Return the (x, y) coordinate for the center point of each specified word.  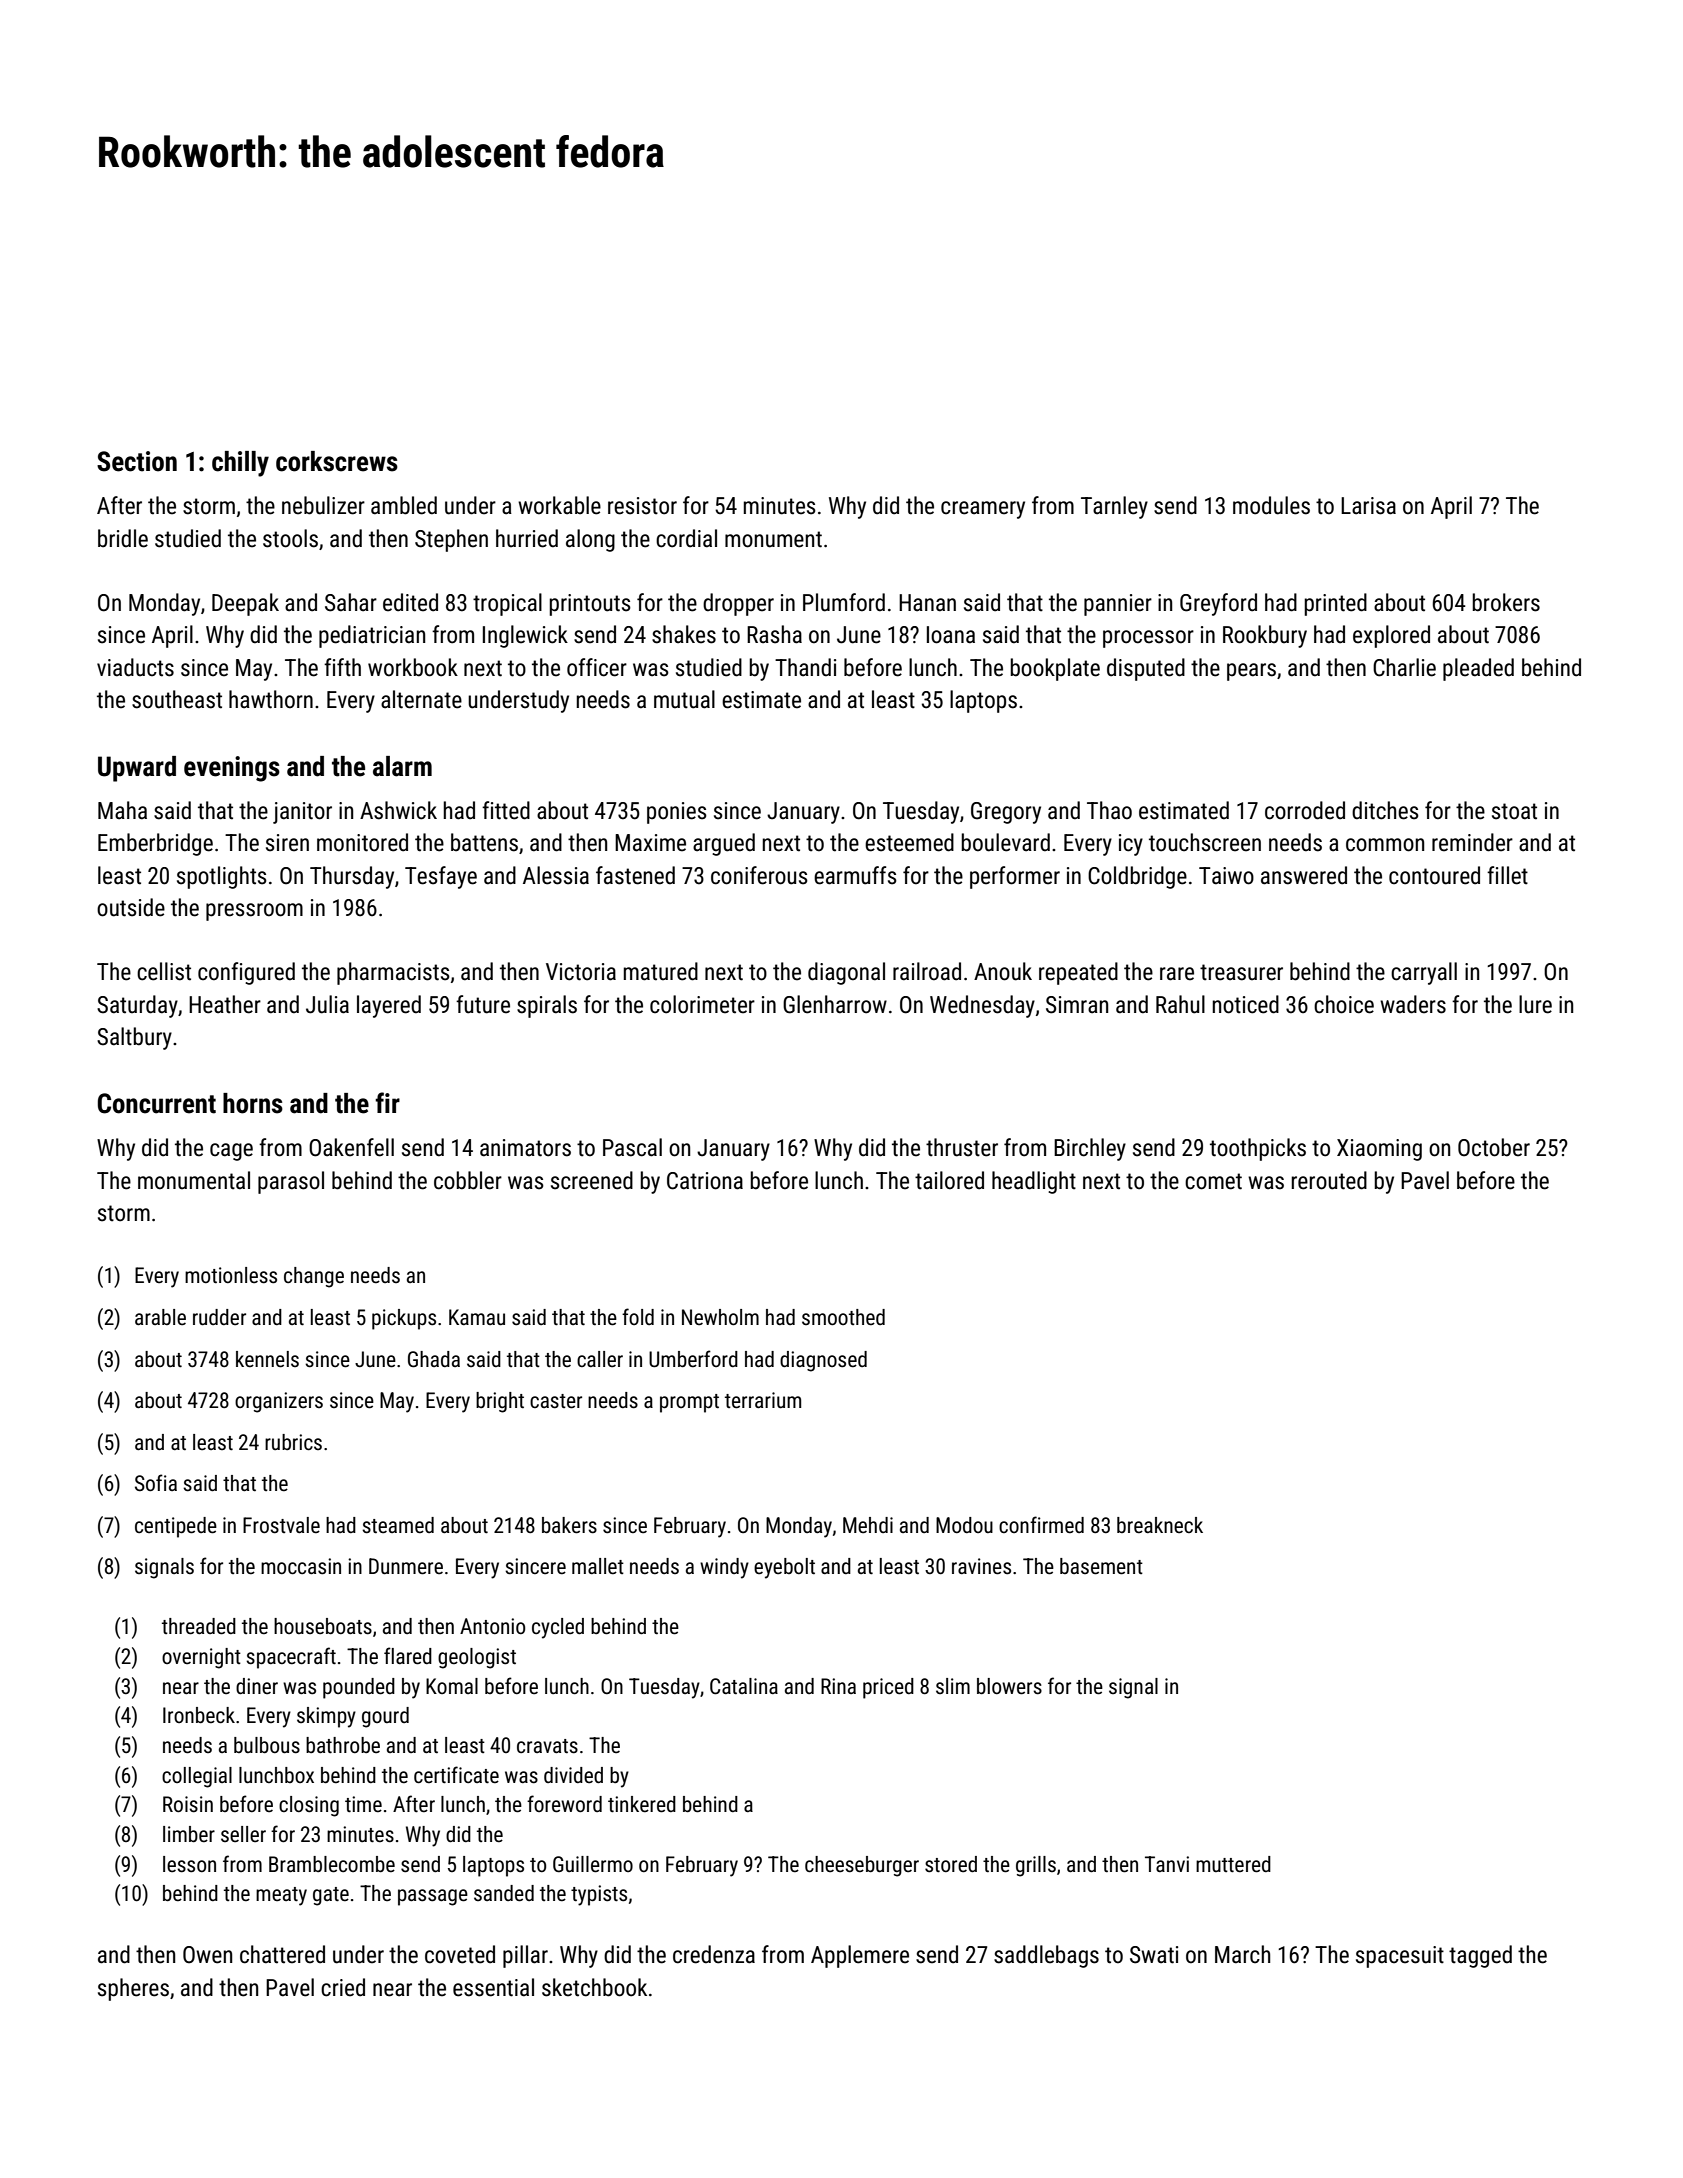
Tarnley (1114, 507)
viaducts (135, 667)
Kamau (477, 1317)
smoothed (843, 1317)
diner (257, 1686)
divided (573, 1775)
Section (137, 461)
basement (1101, 1566)
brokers (1506, 602)
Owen (207, 1955)
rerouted (1329, 1180)
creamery (983, 510)
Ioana (951, 635)
